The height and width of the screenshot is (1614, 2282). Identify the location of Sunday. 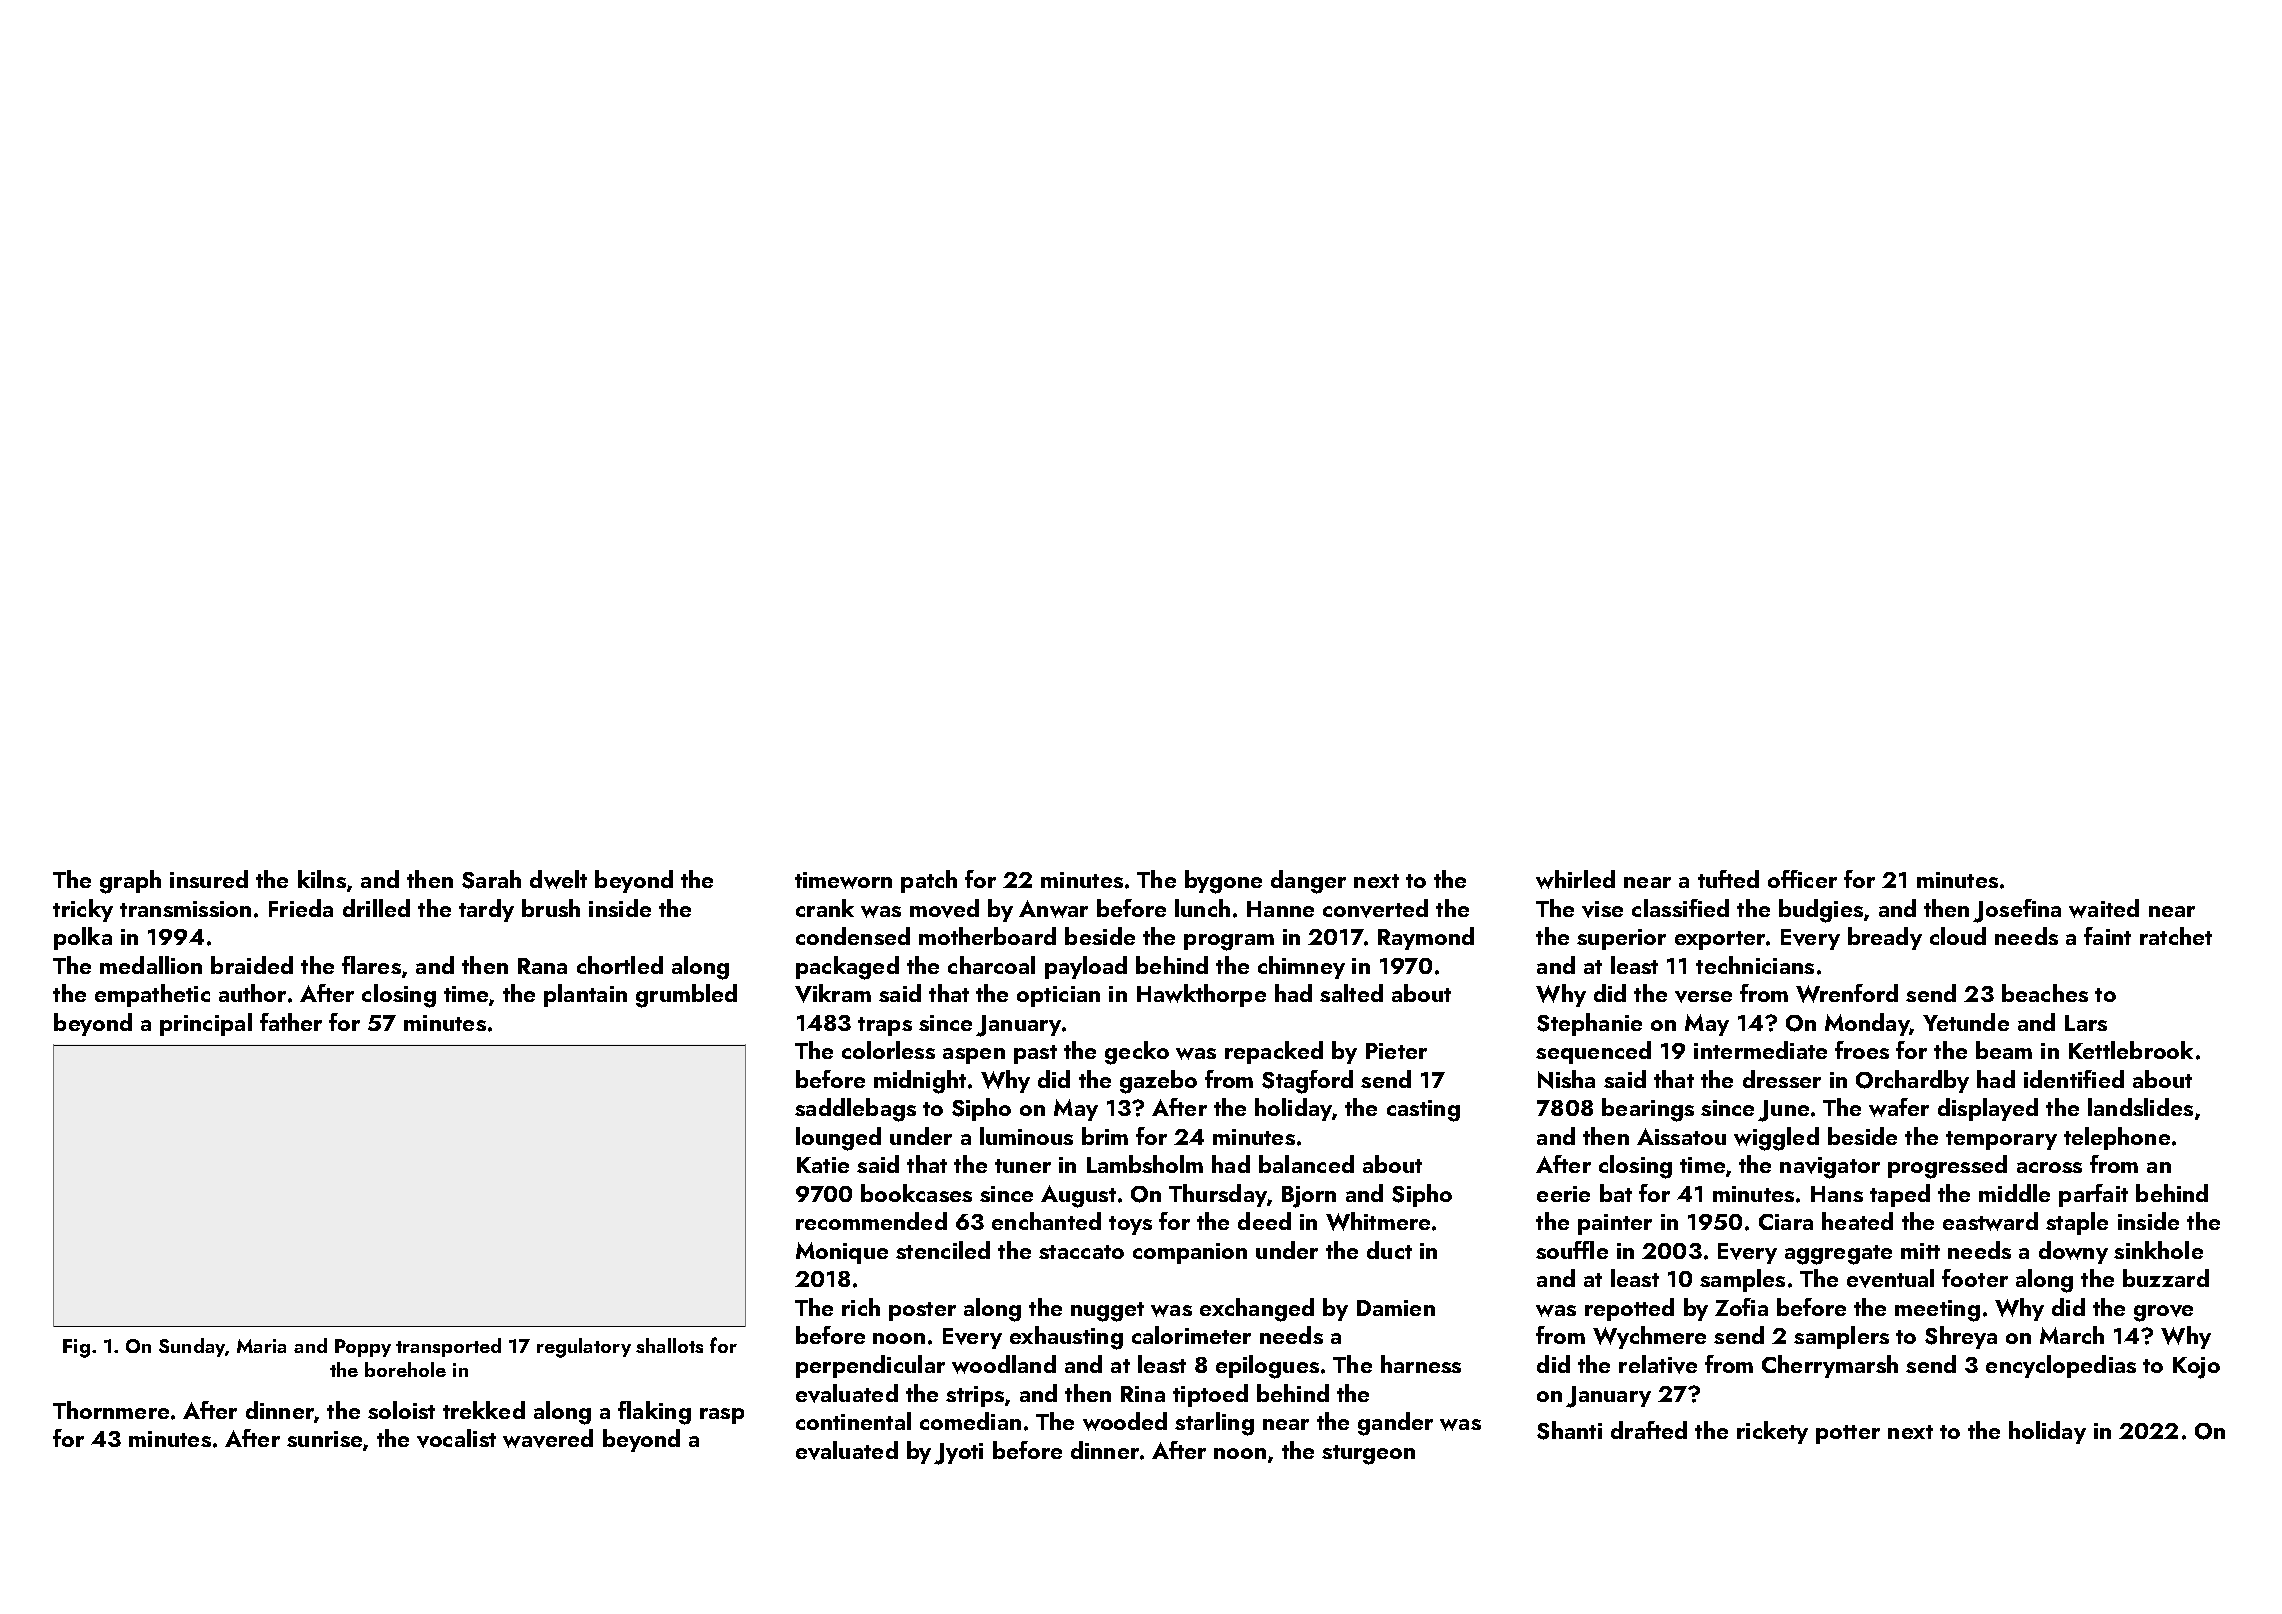
(192, 1347).
